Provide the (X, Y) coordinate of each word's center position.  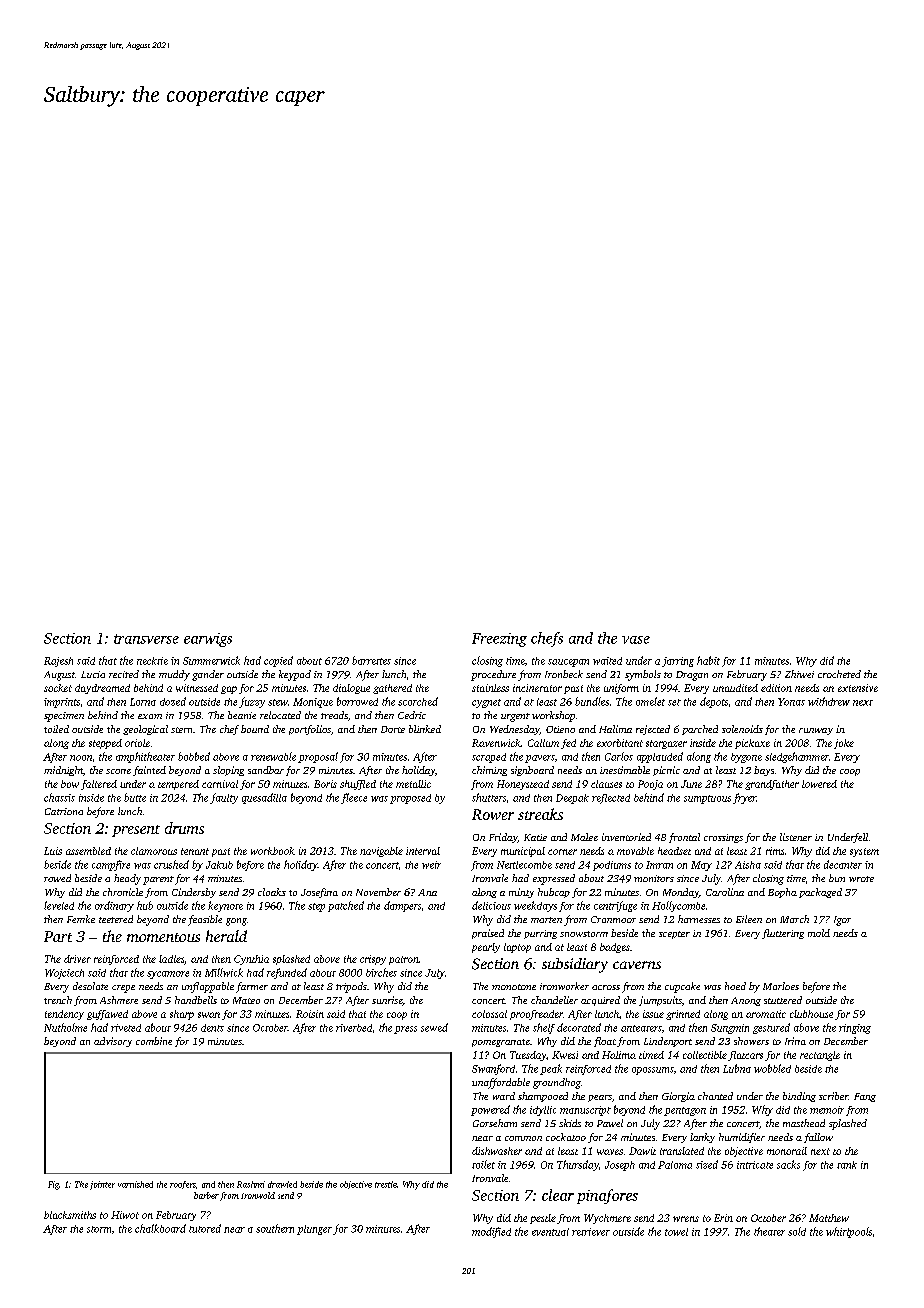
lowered (819, 784)
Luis (53, 851)
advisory (113, 1042)
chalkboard (160, 1228)
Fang (865, 1097)
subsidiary (575, 965)
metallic (413, 784)
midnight (63, 771)
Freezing (499, 640)
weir (431, 865)
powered (490, 1110)
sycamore (168, 975)
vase (636, 640)
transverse (146, 639)
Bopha (782, 893)
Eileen (749, 919)
